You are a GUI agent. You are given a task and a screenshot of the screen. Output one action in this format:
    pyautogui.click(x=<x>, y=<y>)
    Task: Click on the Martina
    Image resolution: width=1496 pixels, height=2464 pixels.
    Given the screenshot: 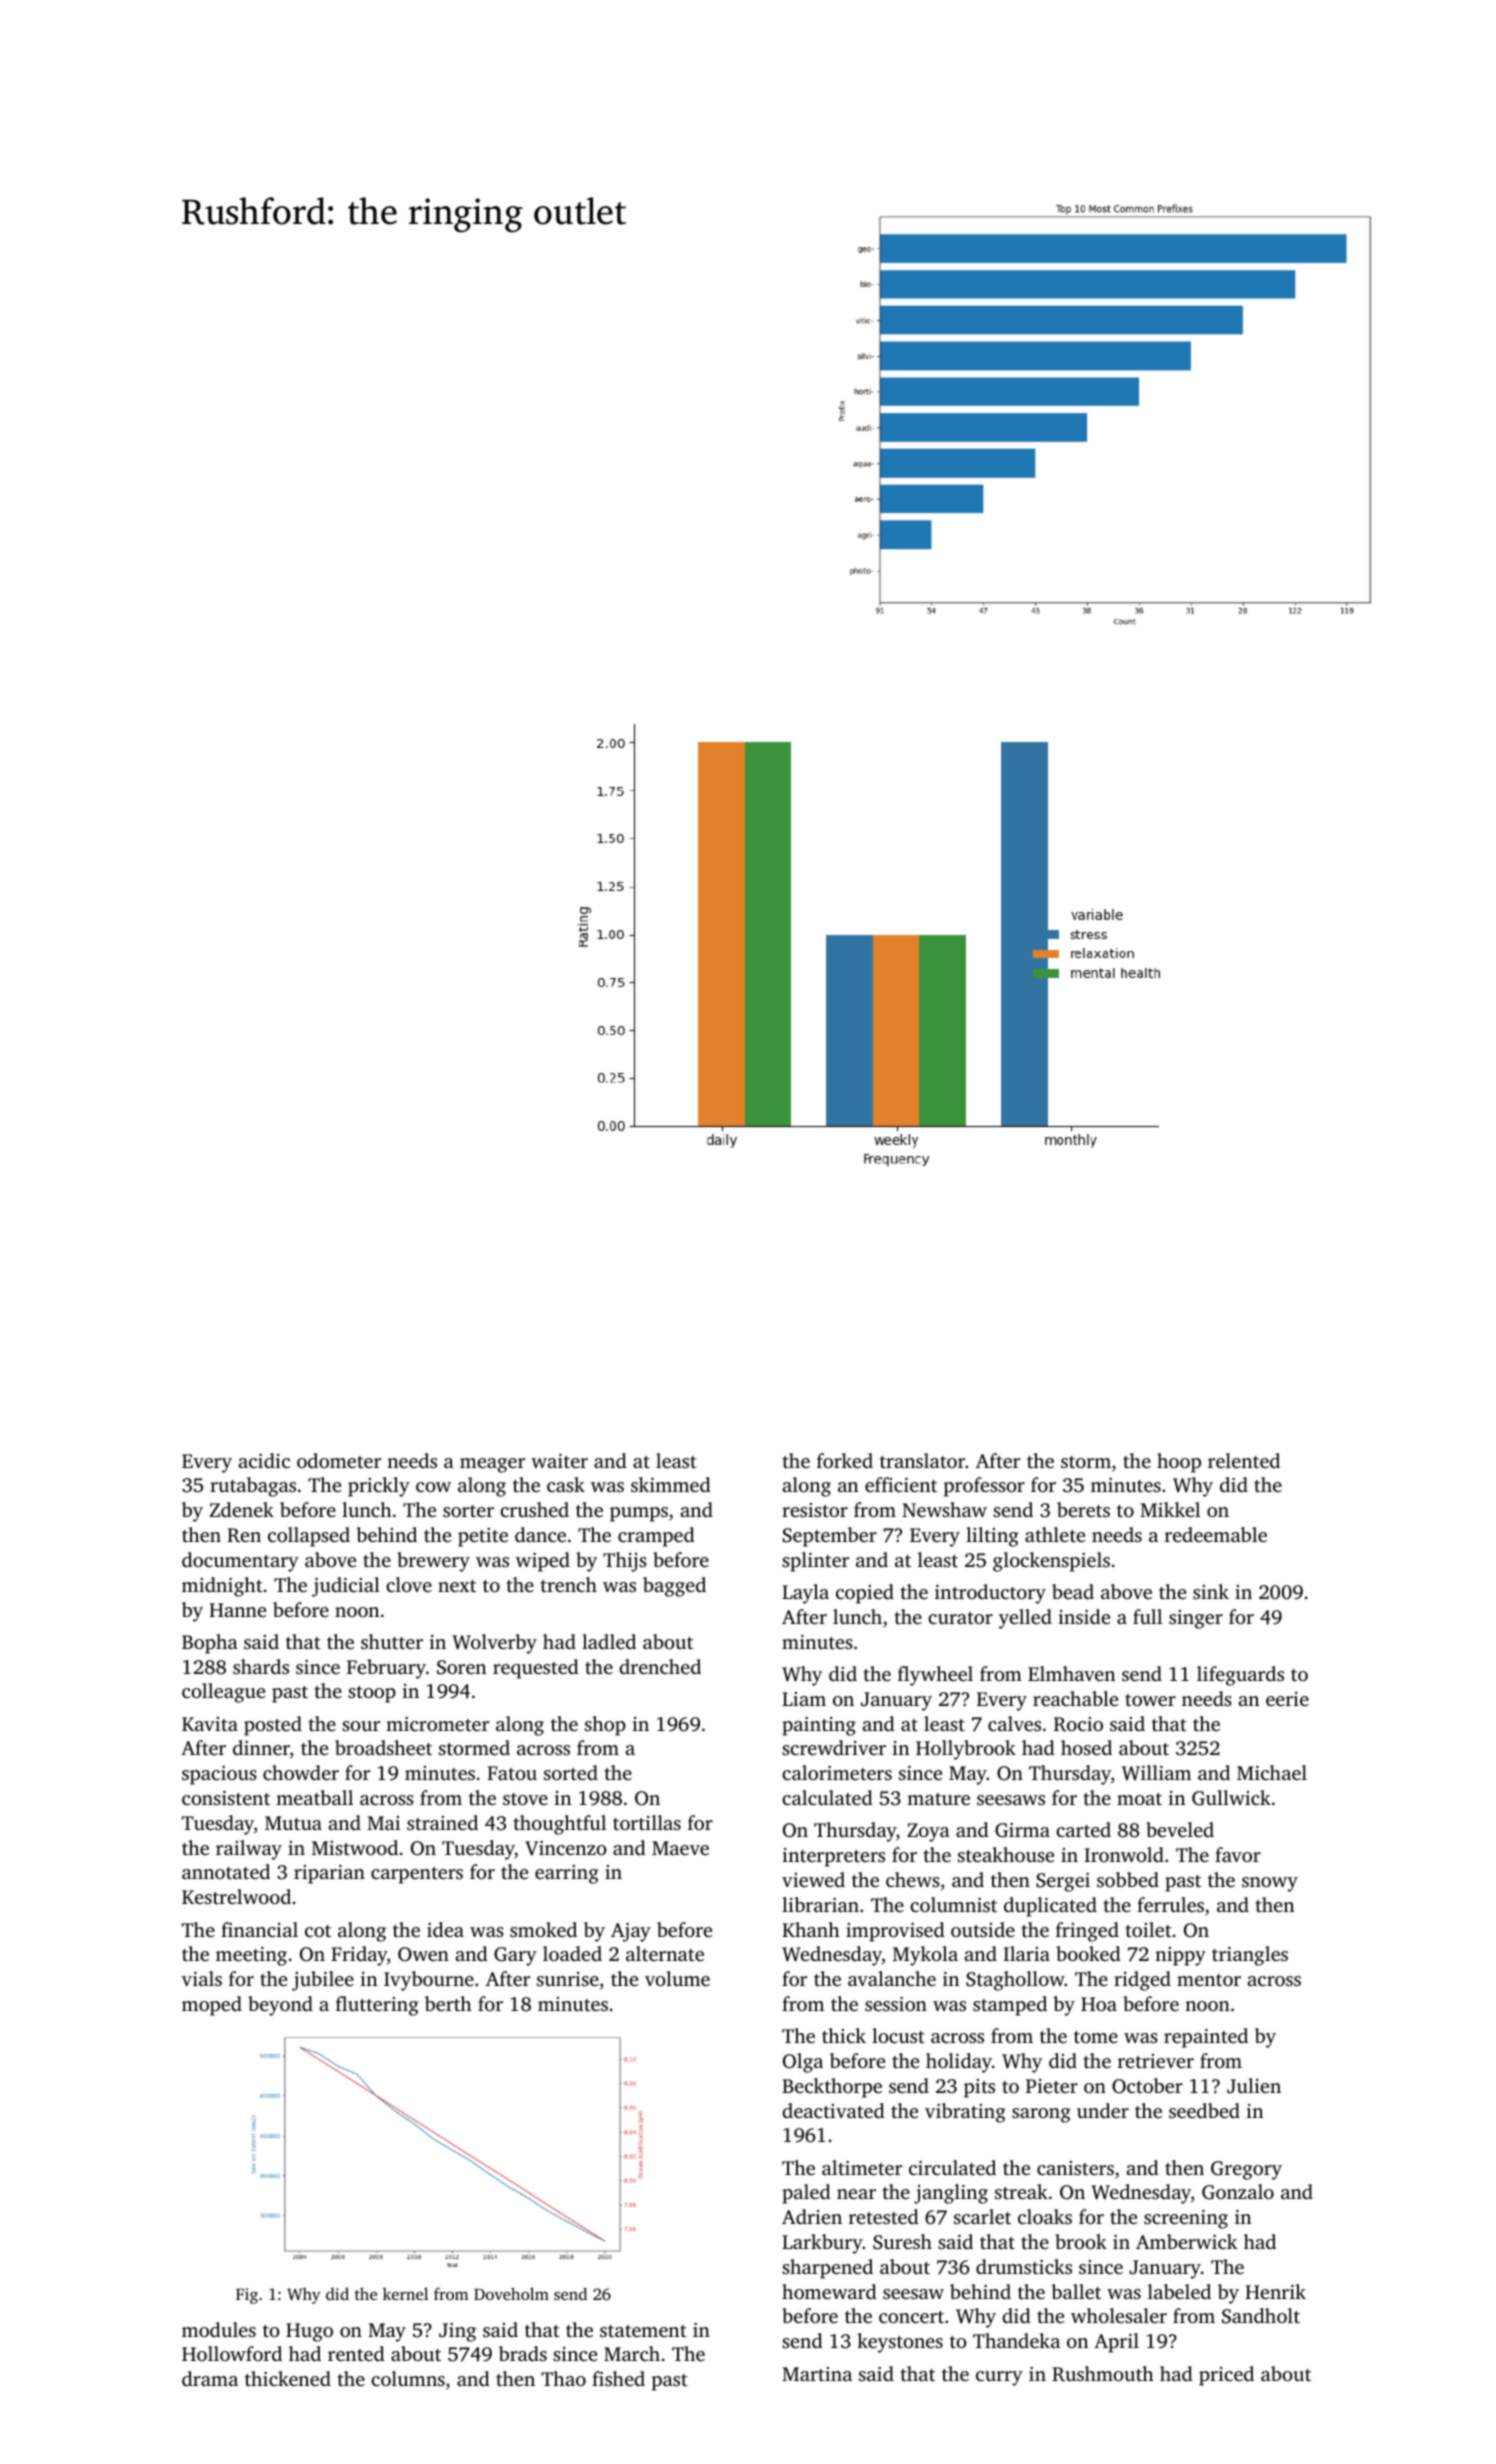 What is the action you would take?
    pyautogui.click(x=817, y=2374)
